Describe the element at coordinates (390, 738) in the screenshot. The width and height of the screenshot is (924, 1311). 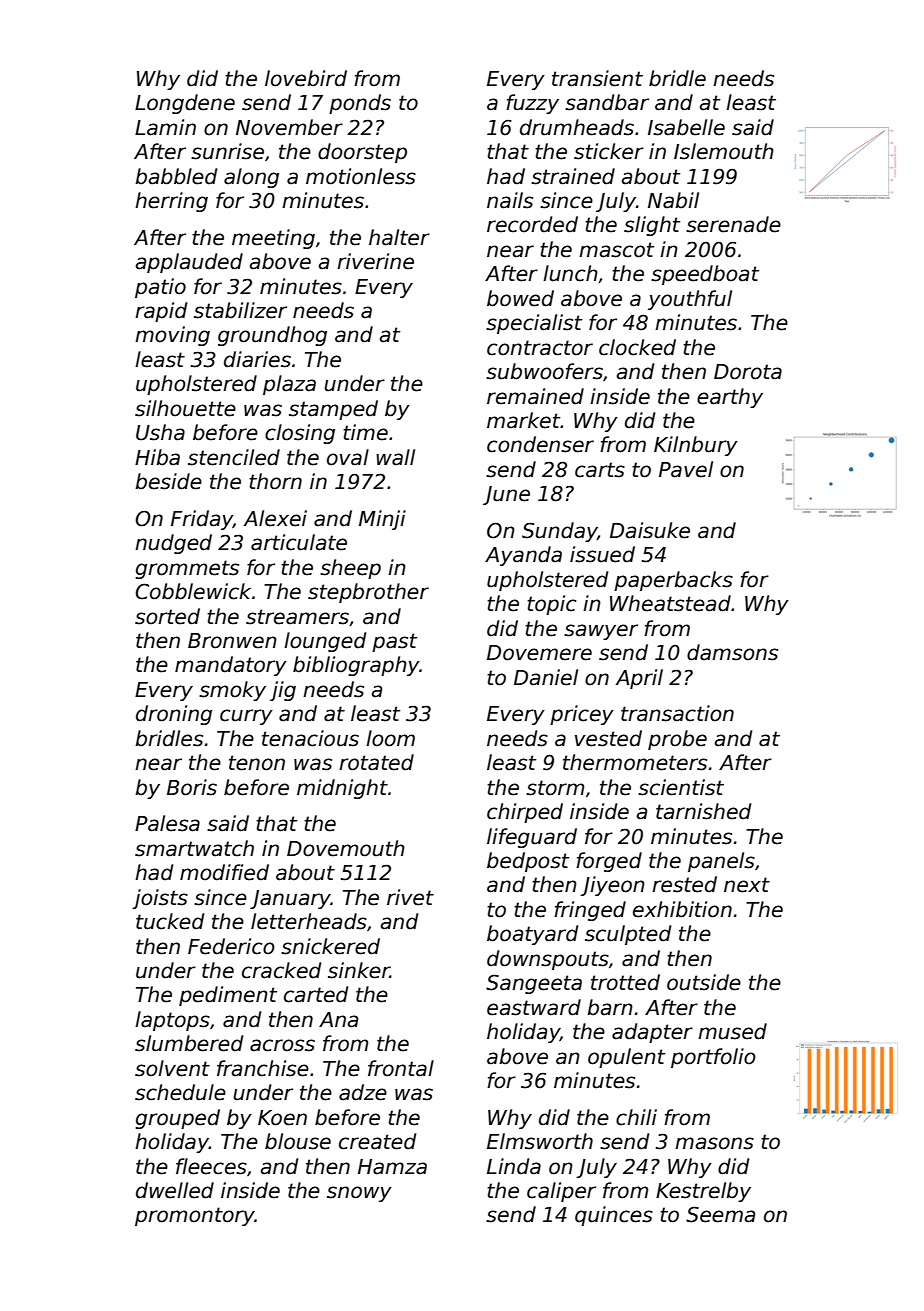
I see `loom` at that location.
